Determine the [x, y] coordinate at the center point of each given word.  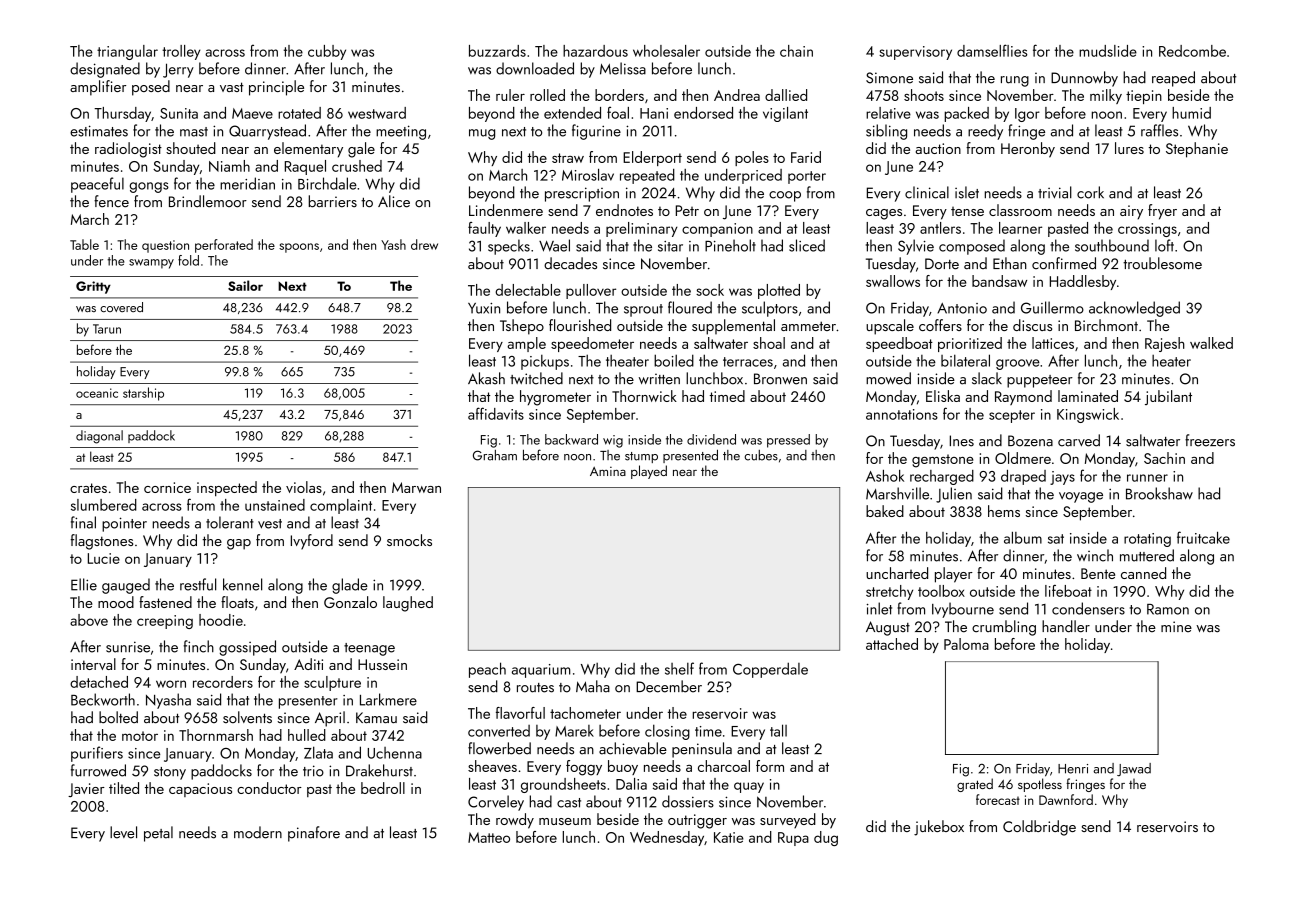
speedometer [592, 344]
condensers [1088, 608]
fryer [1162, 212]
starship [143, 394]
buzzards [497, 51]
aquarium [541, 671]
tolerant [230, 522]
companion [717, 230]
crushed [357, 166]
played [649, 472]
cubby [327, 52]
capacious [200, 790]
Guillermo [1052, 307]
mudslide [1108, 51]
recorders [223, 682]
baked [885, 511]
